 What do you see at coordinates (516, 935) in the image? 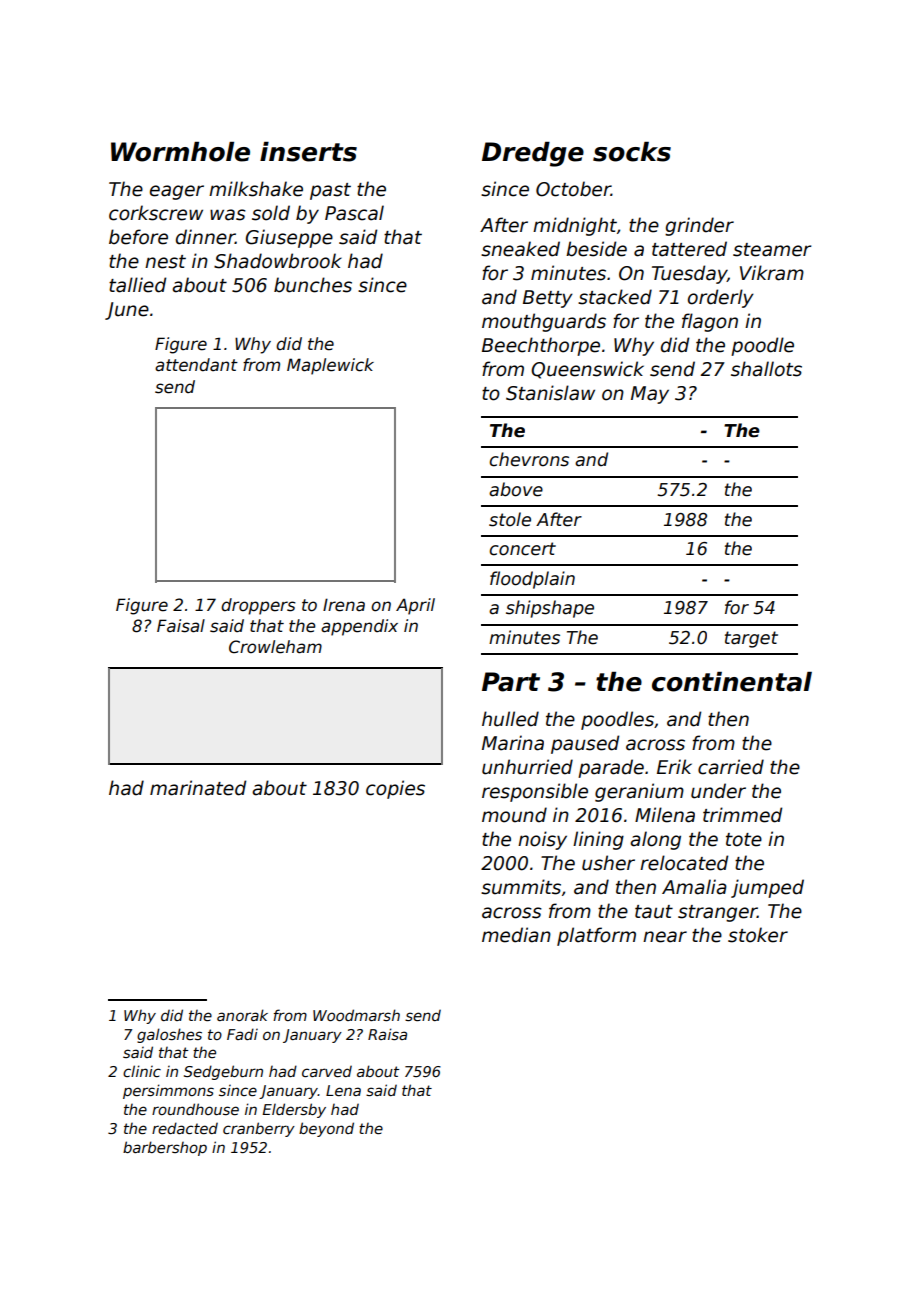
I see `median` at bounding box center [516, 935].
